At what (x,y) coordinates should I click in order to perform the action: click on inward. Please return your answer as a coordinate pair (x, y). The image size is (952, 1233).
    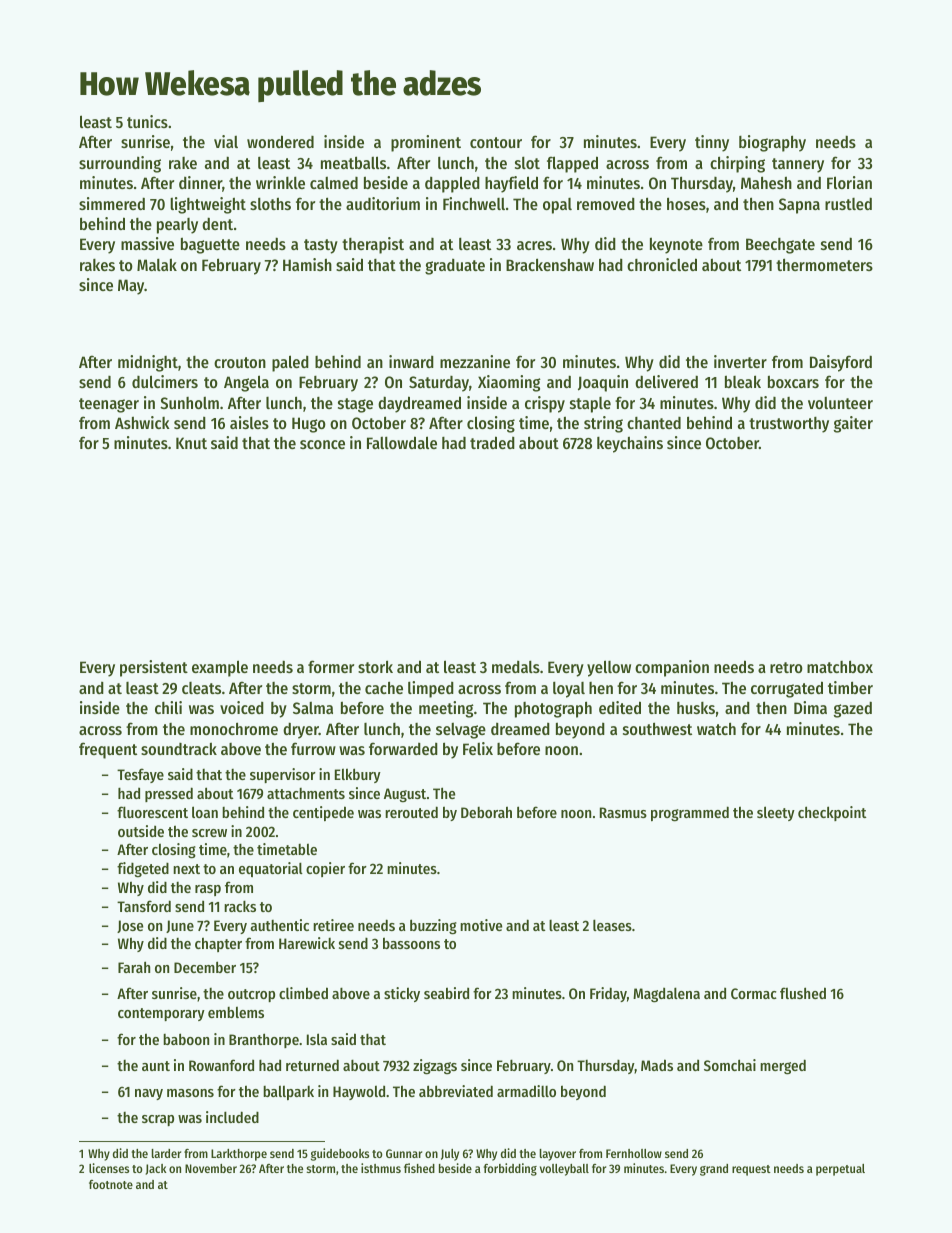
    Looking at the image, I should click on (411, 361).
